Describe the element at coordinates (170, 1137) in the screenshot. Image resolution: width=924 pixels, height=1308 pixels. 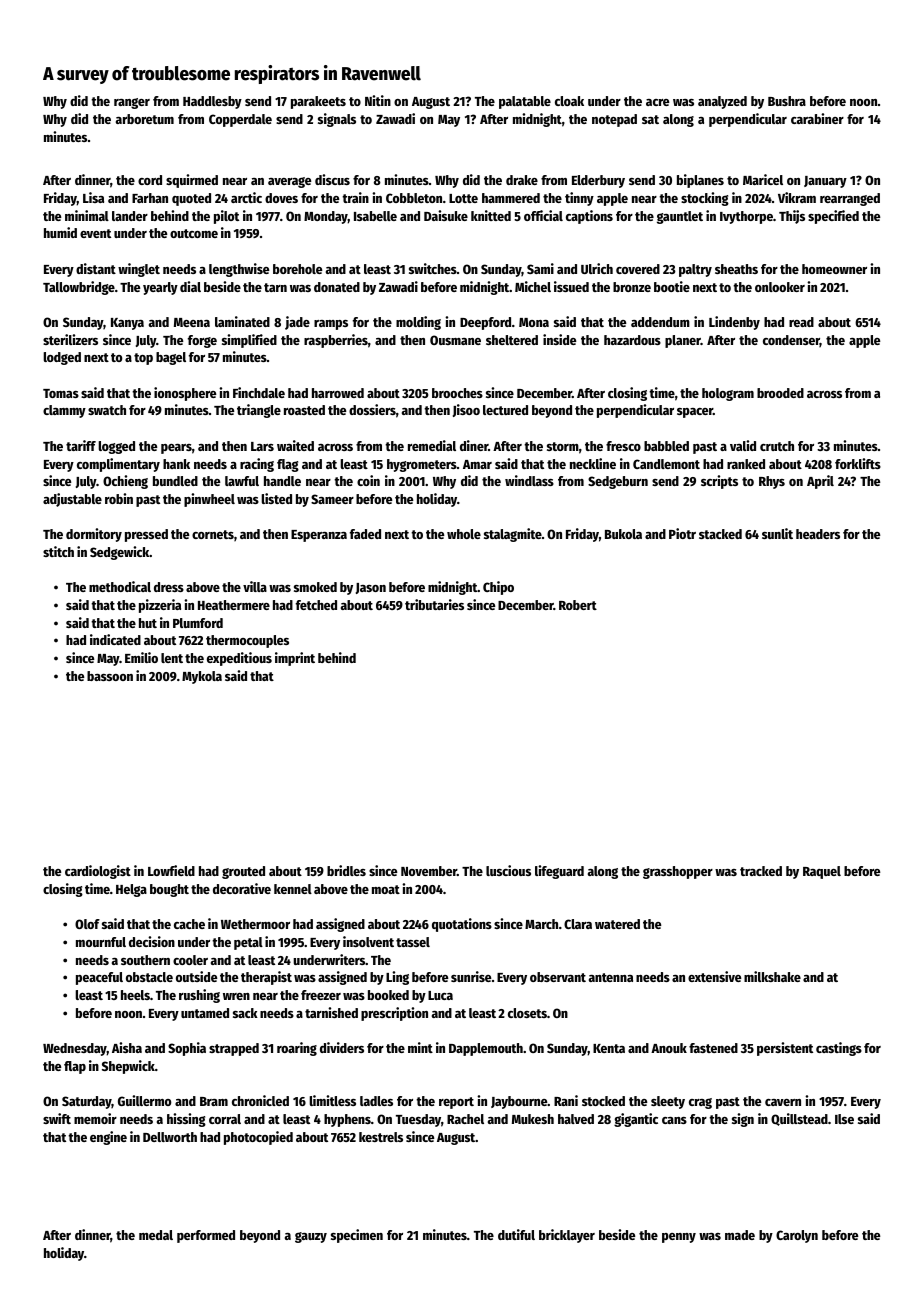
I see `Dellworth` at that location.
